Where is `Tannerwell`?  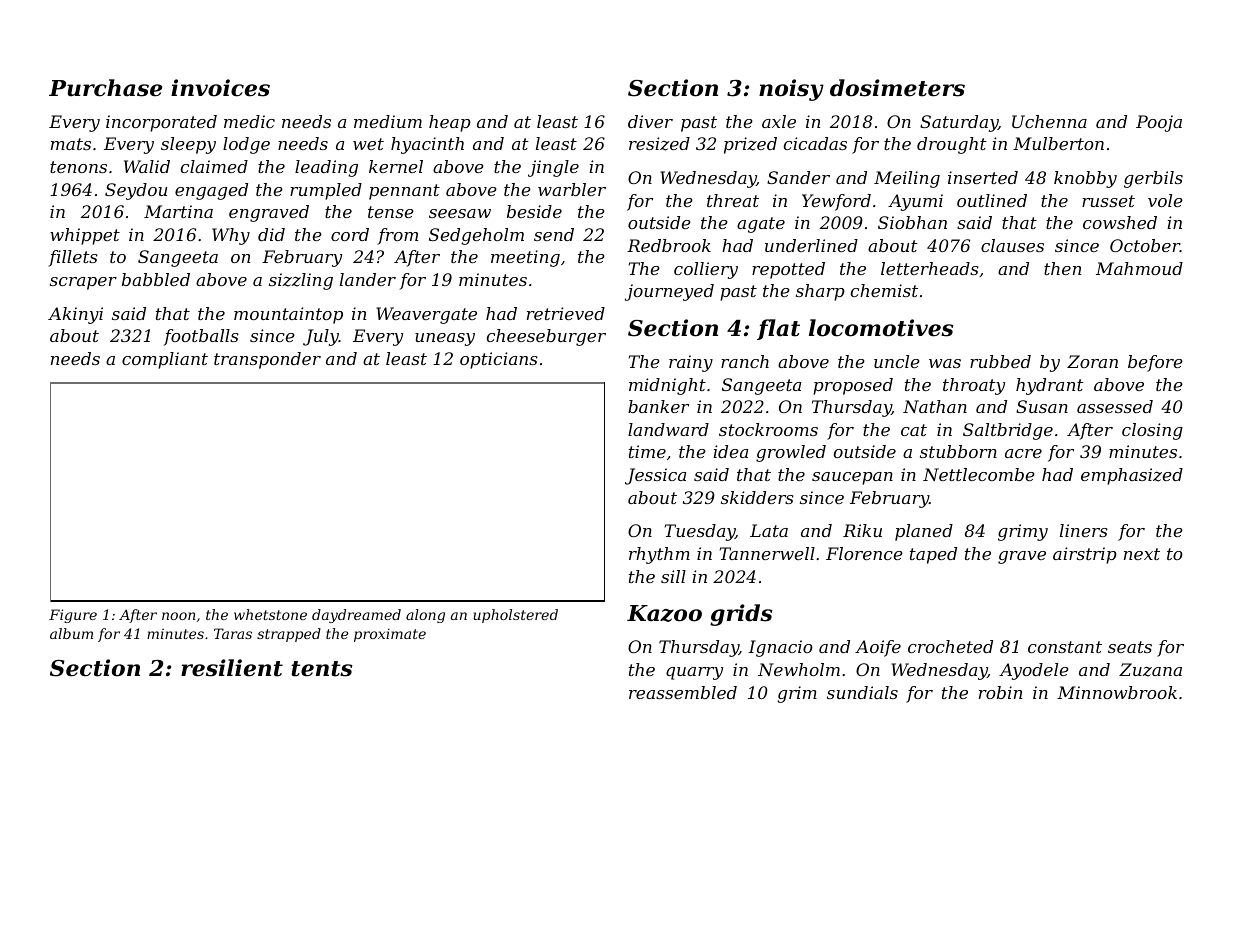 Tannerwell is located at coordinates (767, 553).
